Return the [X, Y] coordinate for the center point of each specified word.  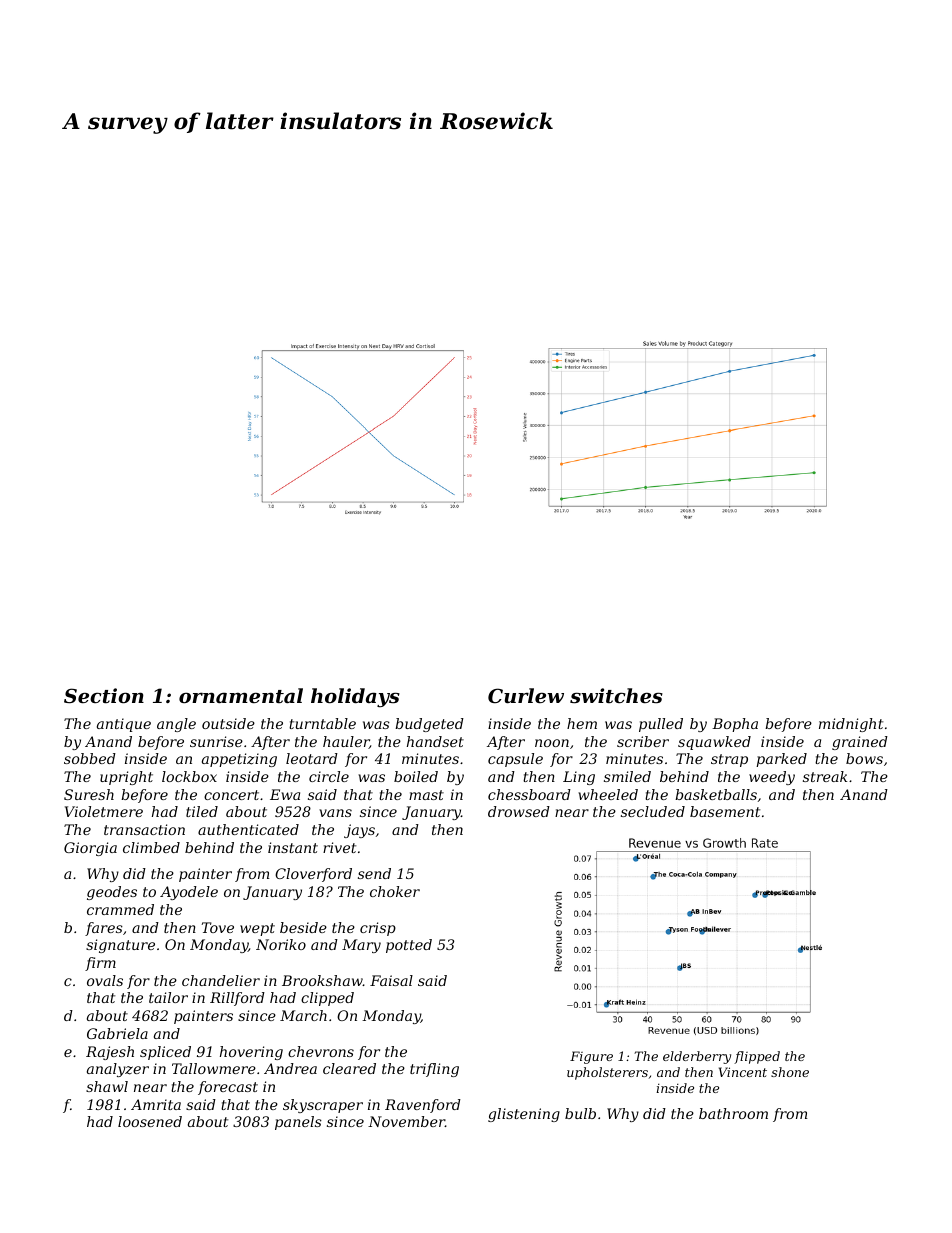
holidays [355, 698]
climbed [151, 847]
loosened [150, 1121]
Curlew [526, 695]
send [374, 873]
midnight [851, 725]
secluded [653, 811]
